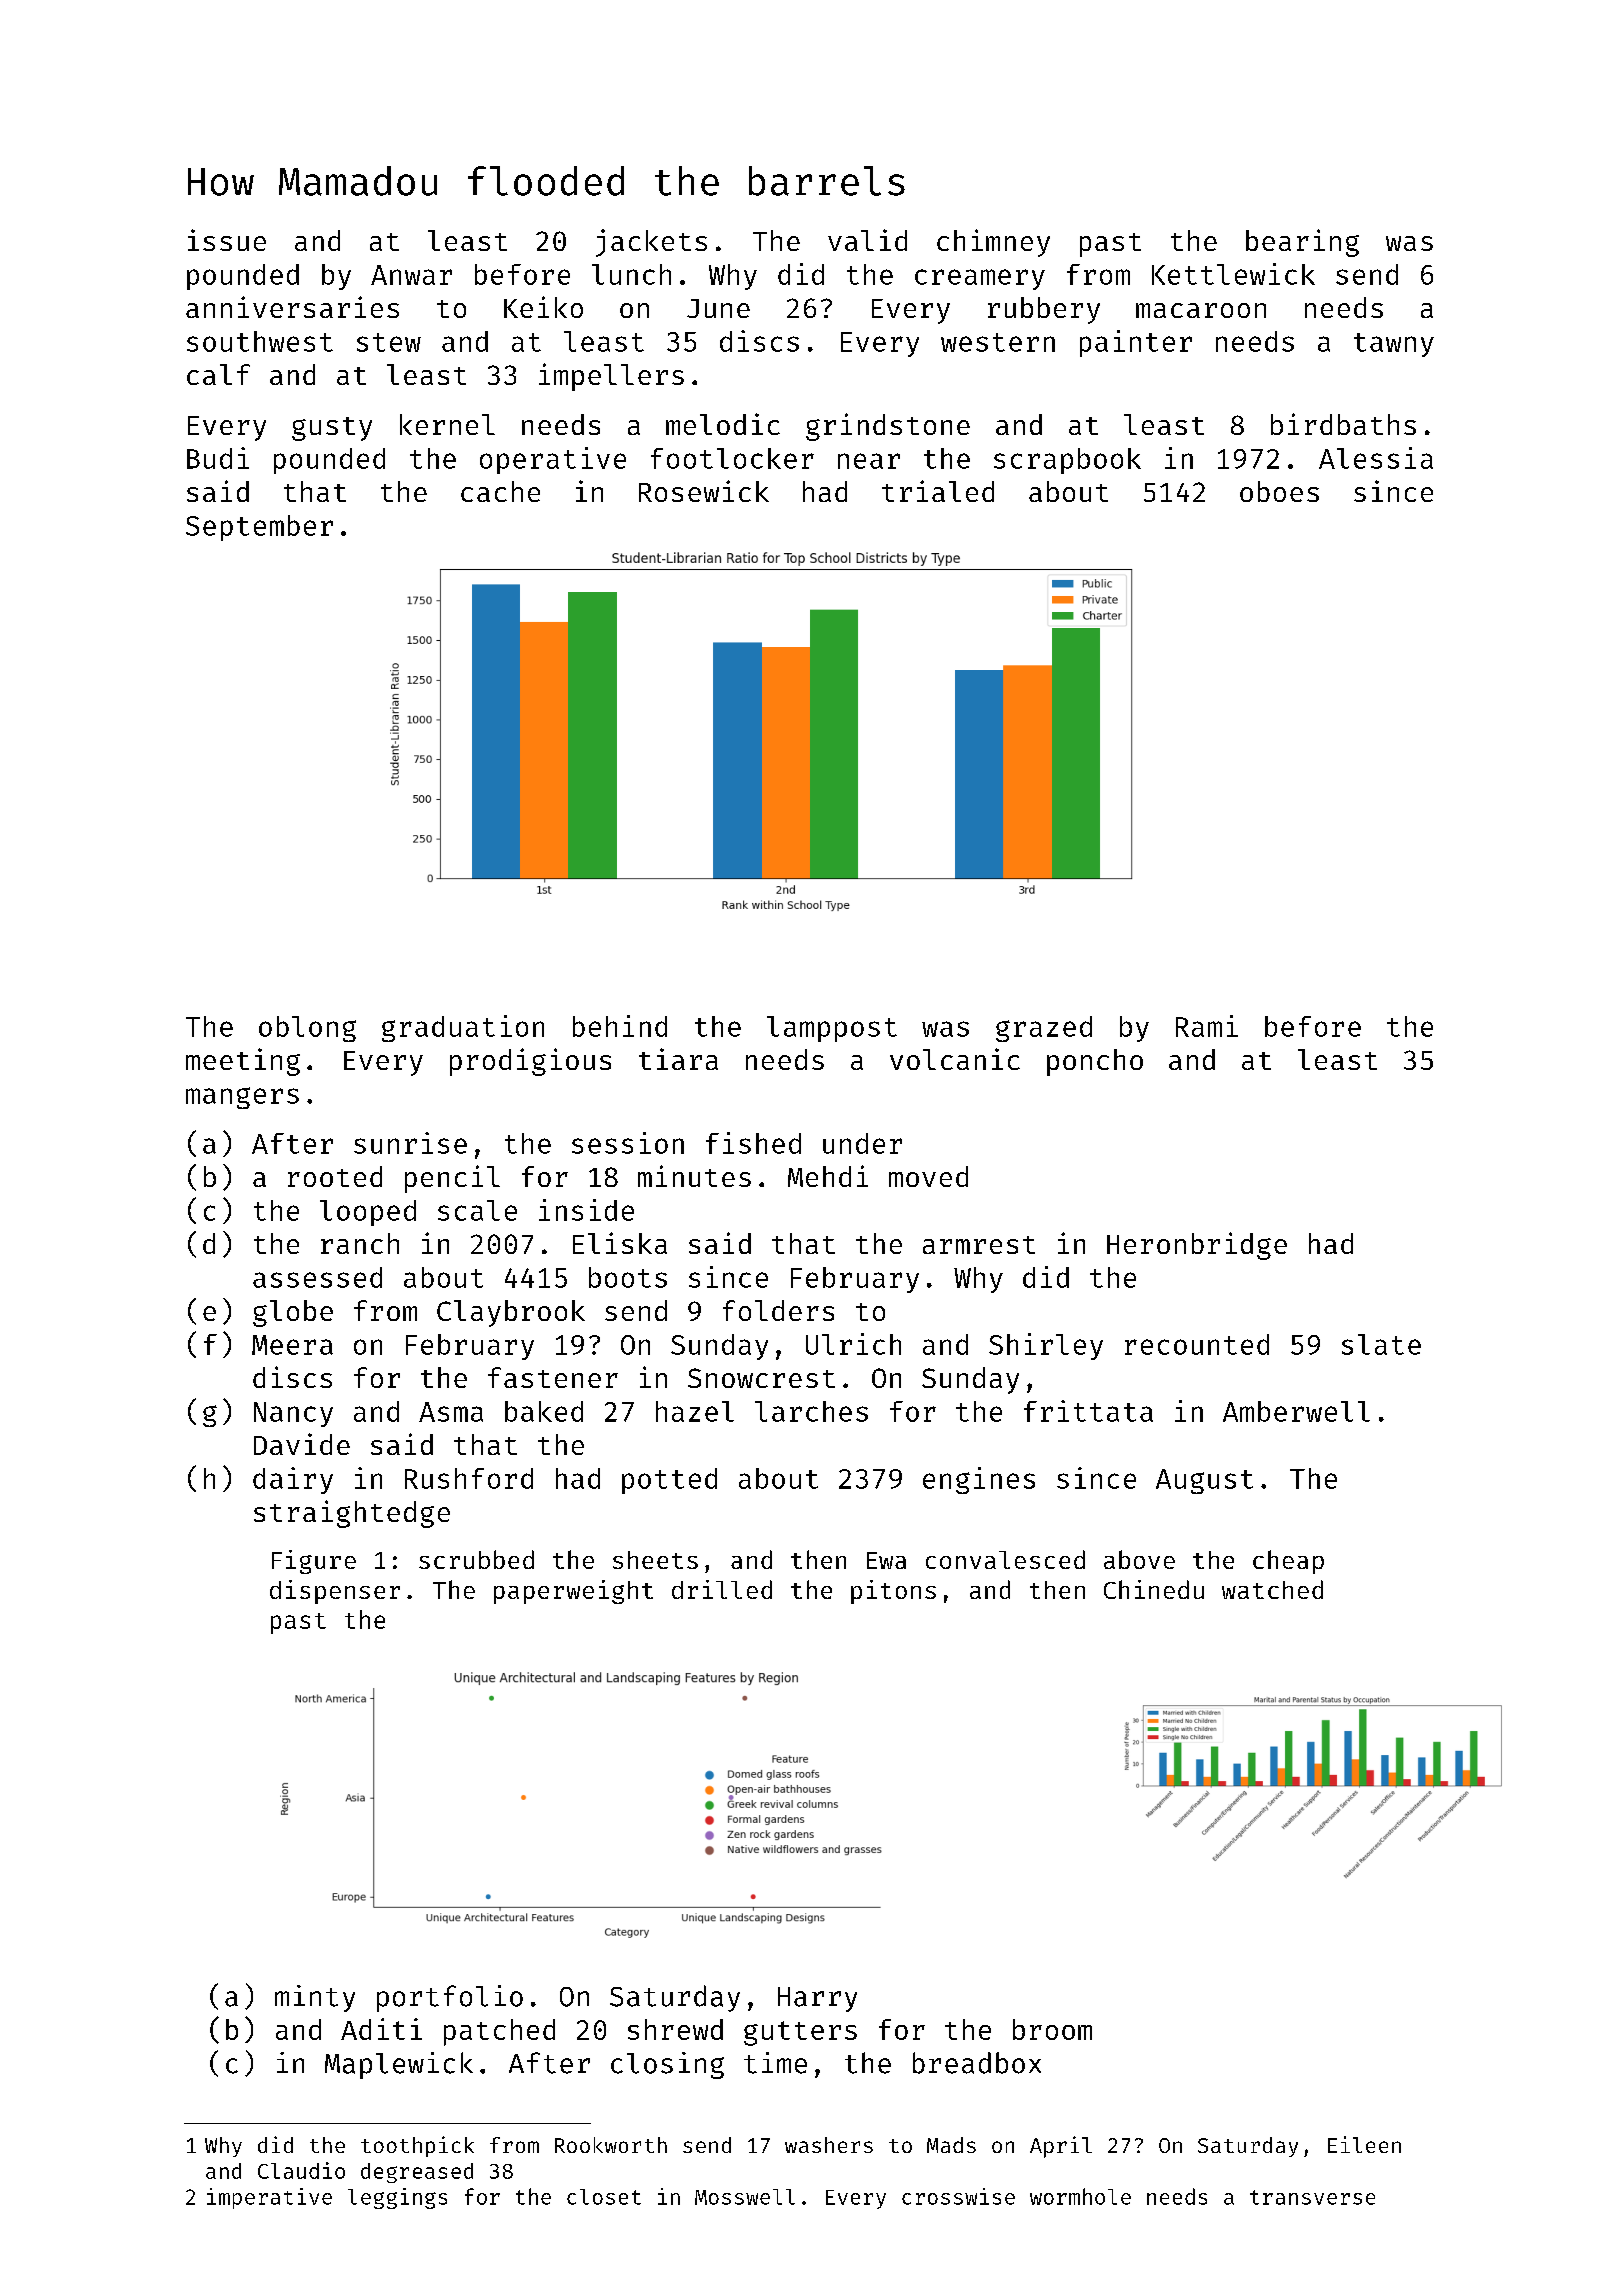 The height and width of the document is (2292, 1620). I want to click on poncho, so click(1095, 1062).
